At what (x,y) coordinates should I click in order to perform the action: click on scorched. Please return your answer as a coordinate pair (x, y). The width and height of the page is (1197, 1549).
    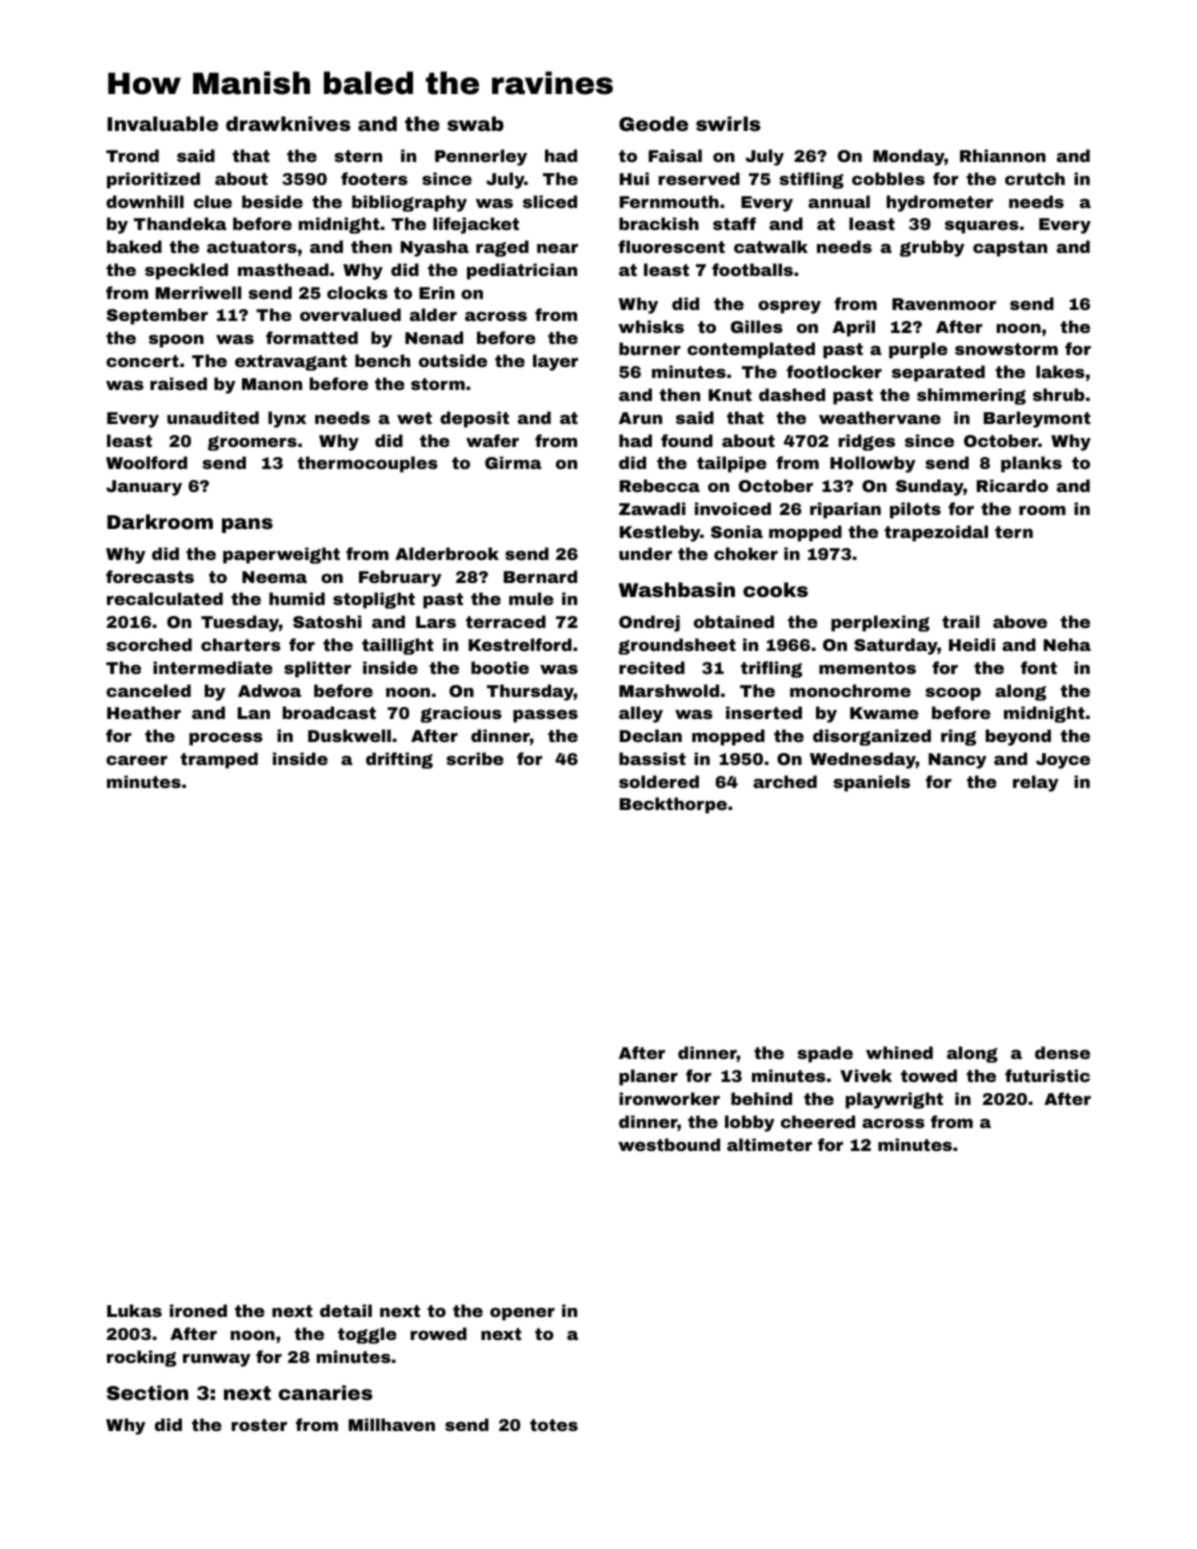
    Looking at the image, I should click on (149, 644).
